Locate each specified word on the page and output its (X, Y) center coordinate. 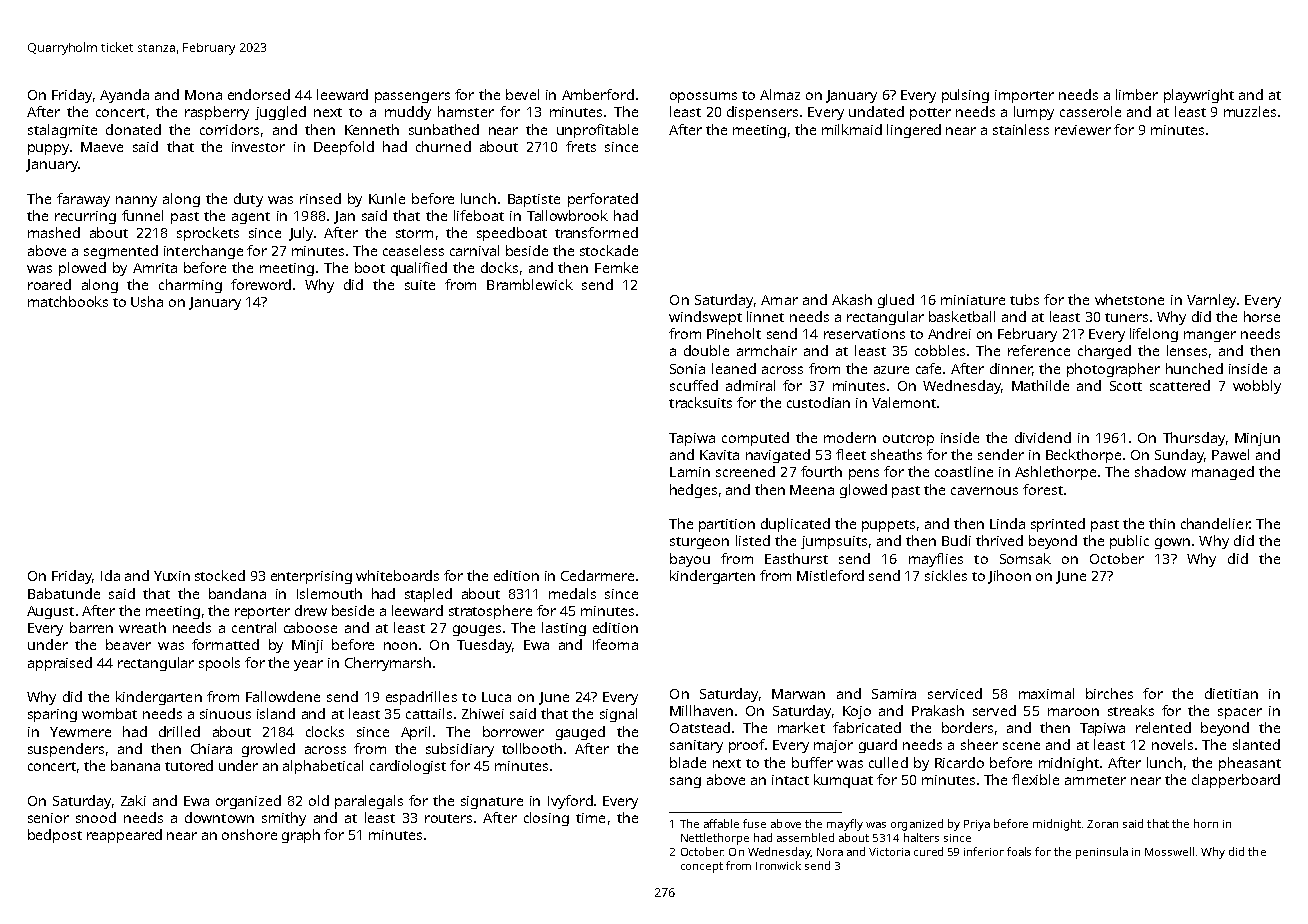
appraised (60, 664)
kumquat (843, 781)
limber (1137, 94)
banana (135, 765)
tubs (1024, 299)
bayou (690, 560)
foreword (261, 284)
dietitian (1231, 693)
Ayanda (124, 96)
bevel (522, 94)
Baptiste (534, 200)
